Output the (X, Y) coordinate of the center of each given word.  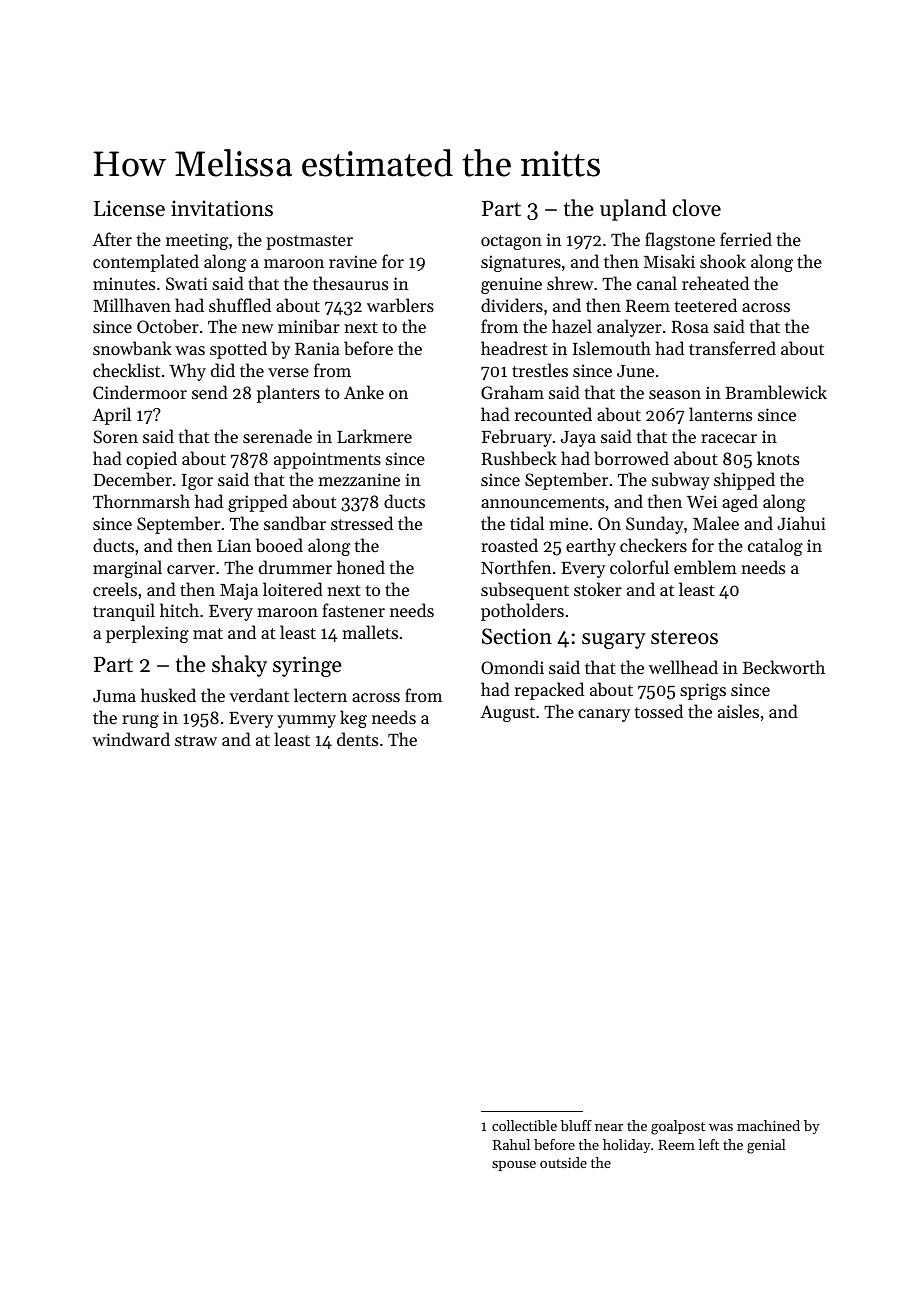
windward (131, 739)
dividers (512, 305)
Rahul (511, 1144)
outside (563, 1162)
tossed (659, 711)
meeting (197, 241)
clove (697, 208)
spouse (514, 1166)
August (507, 713)
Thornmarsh (141, 501)
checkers (653, 545)
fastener (353, 610)
